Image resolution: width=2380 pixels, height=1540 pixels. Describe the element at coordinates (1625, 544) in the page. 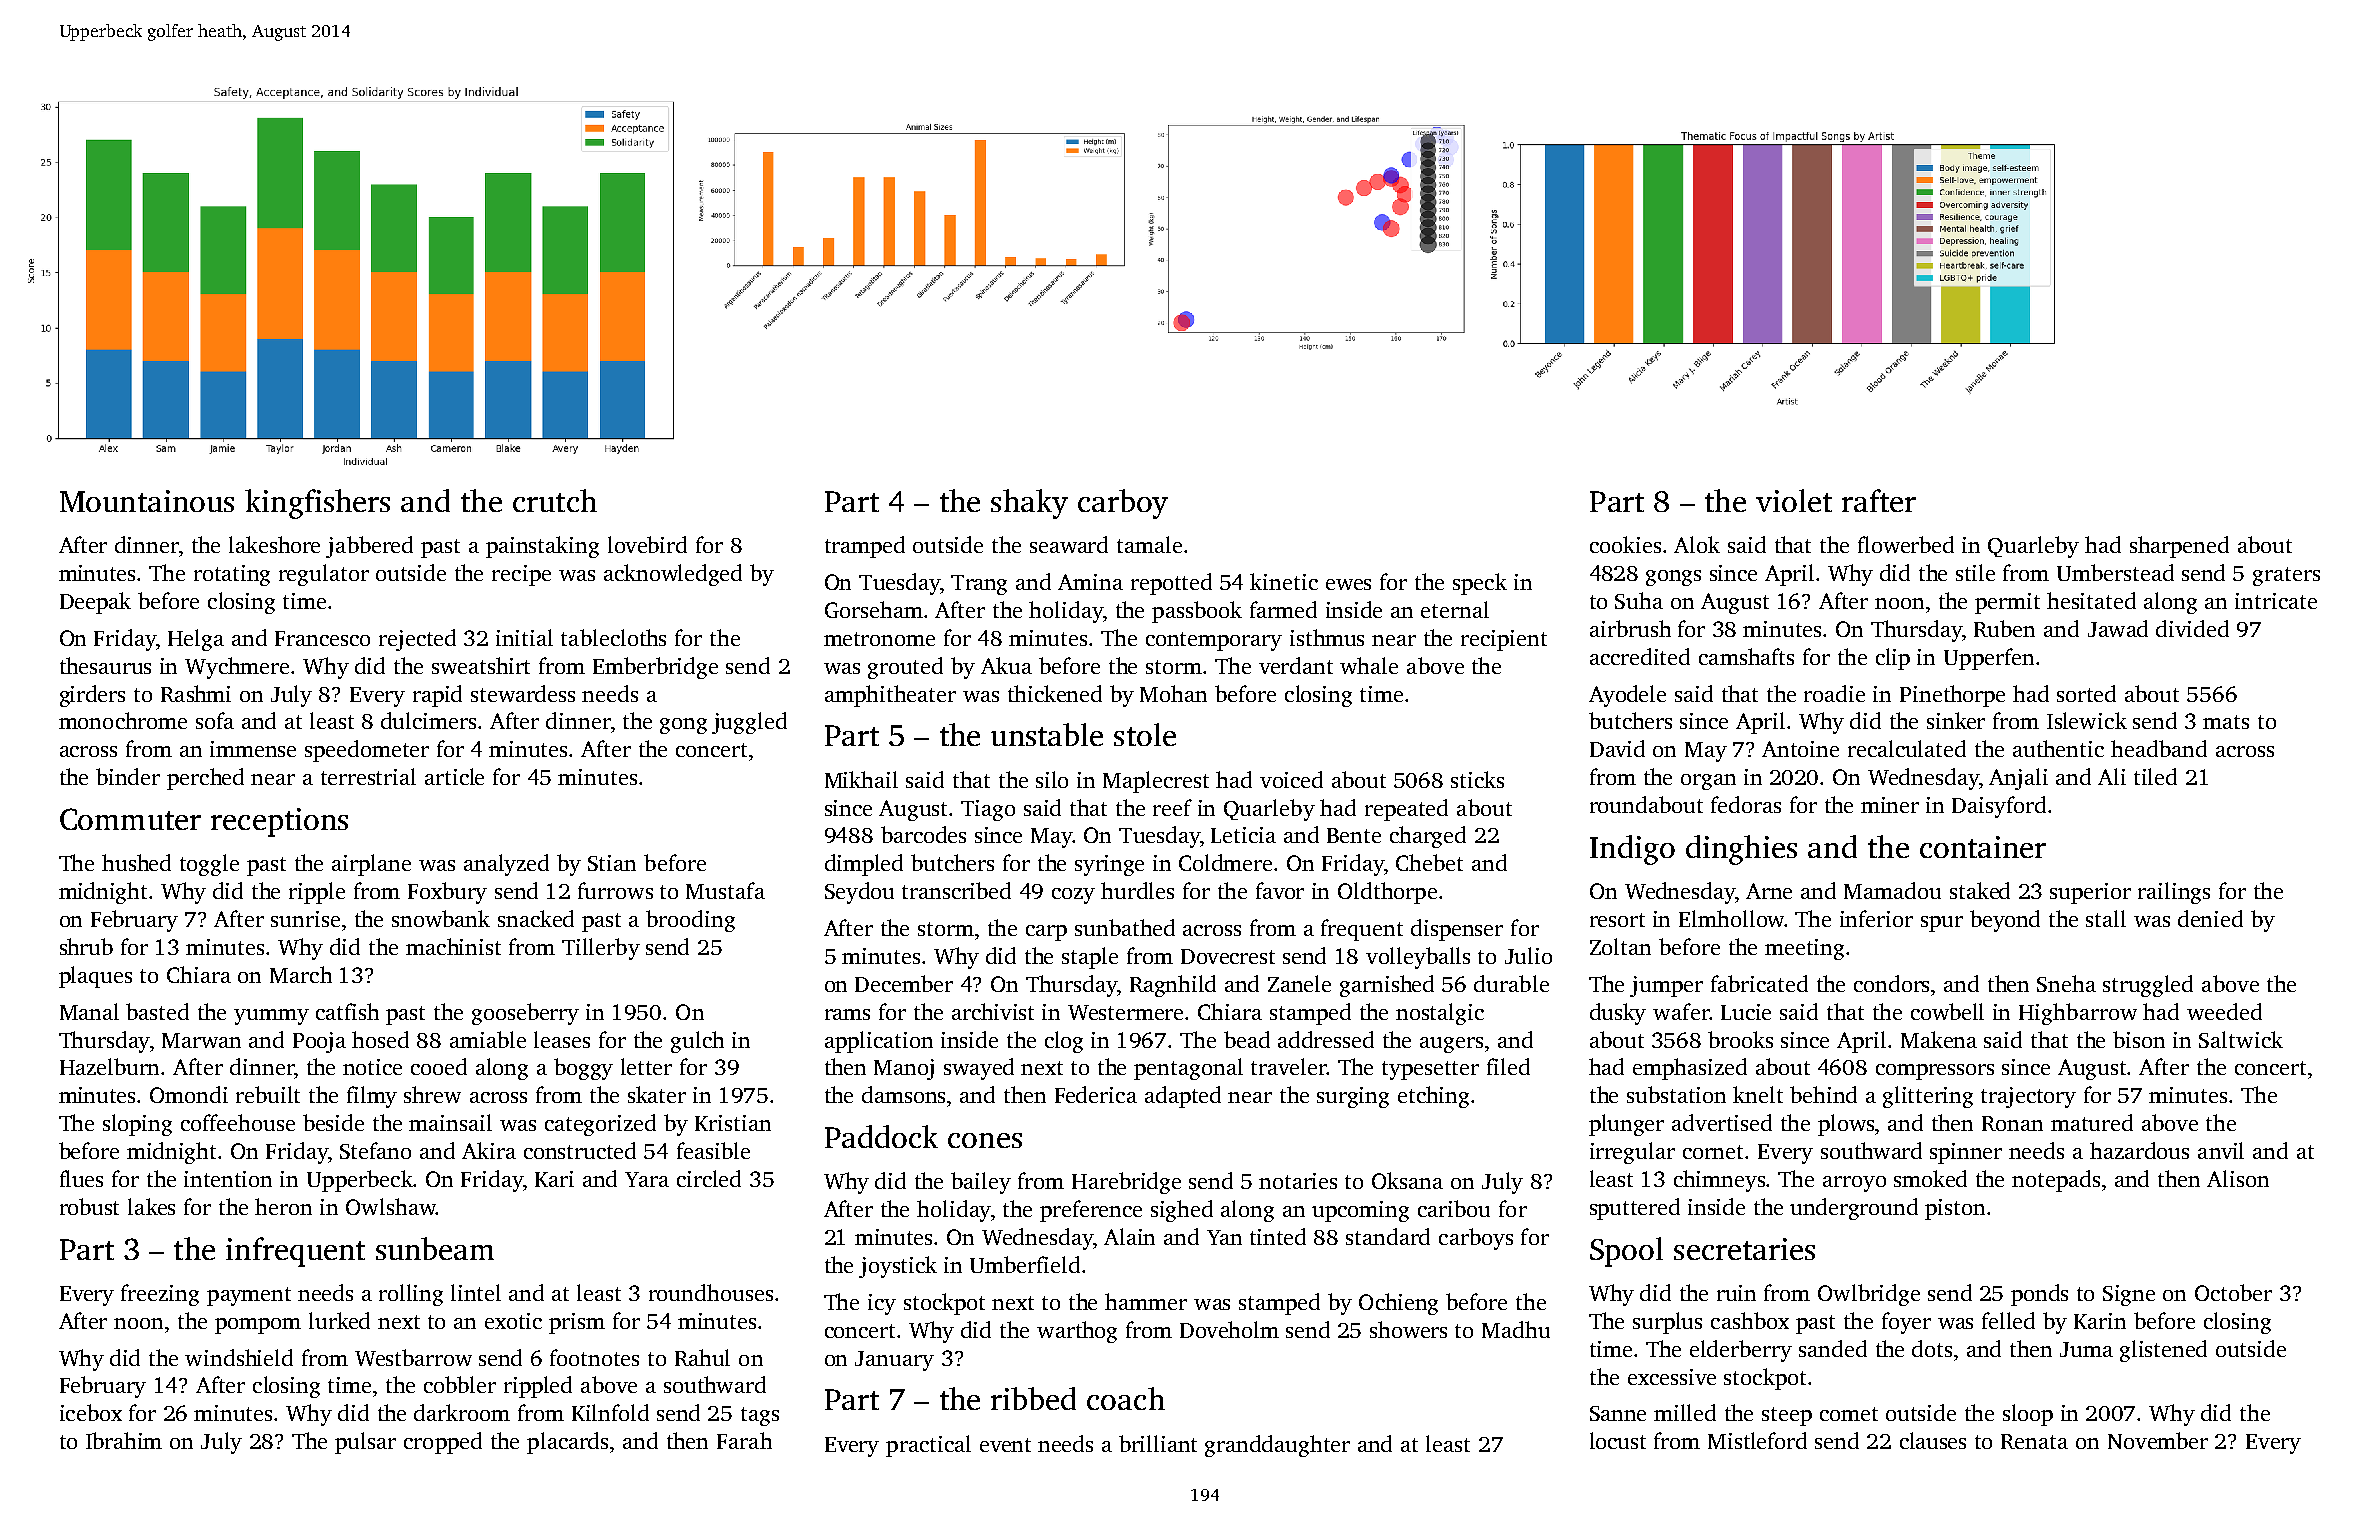

I see `cookies` at that location.
